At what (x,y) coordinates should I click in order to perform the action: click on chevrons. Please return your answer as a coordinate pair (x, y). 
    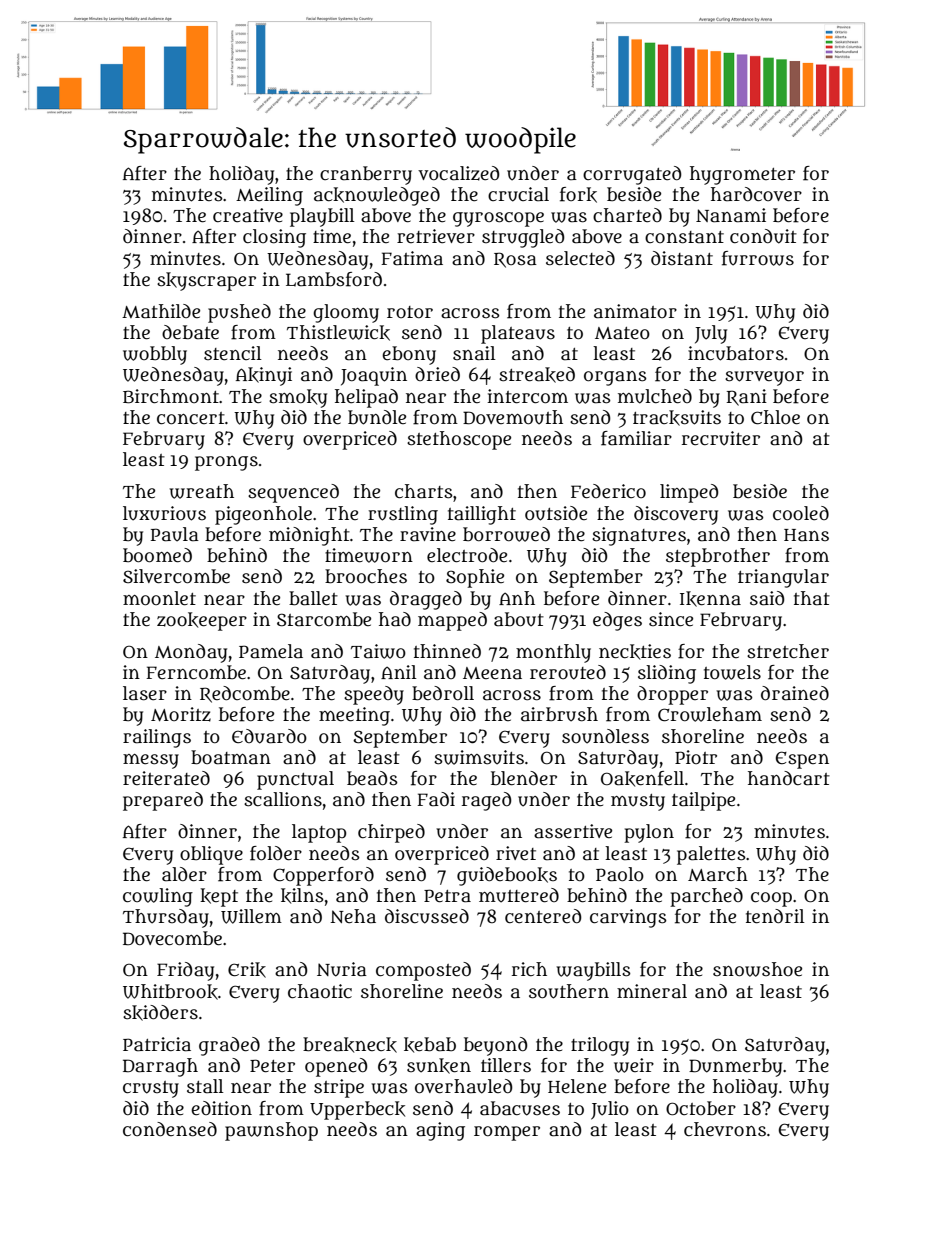
    Looking at the image, I should click on (725, 1129).
